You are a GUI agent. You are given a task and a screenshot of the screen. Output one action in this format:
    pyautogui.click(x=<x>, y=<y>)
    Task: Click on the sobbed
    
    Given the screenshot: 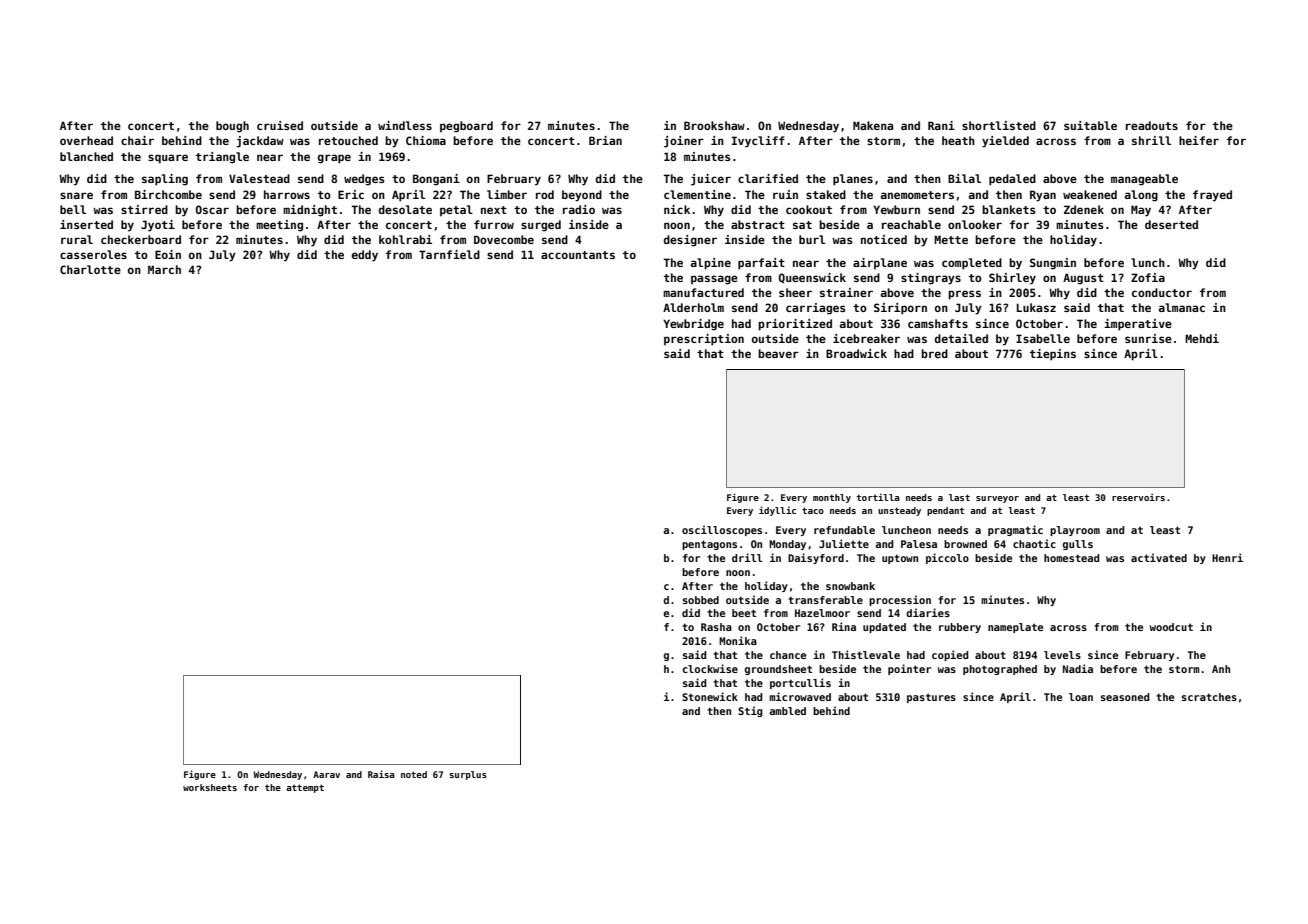 What is the action you would take?
    pyautogui.click(x=701, y=600)
